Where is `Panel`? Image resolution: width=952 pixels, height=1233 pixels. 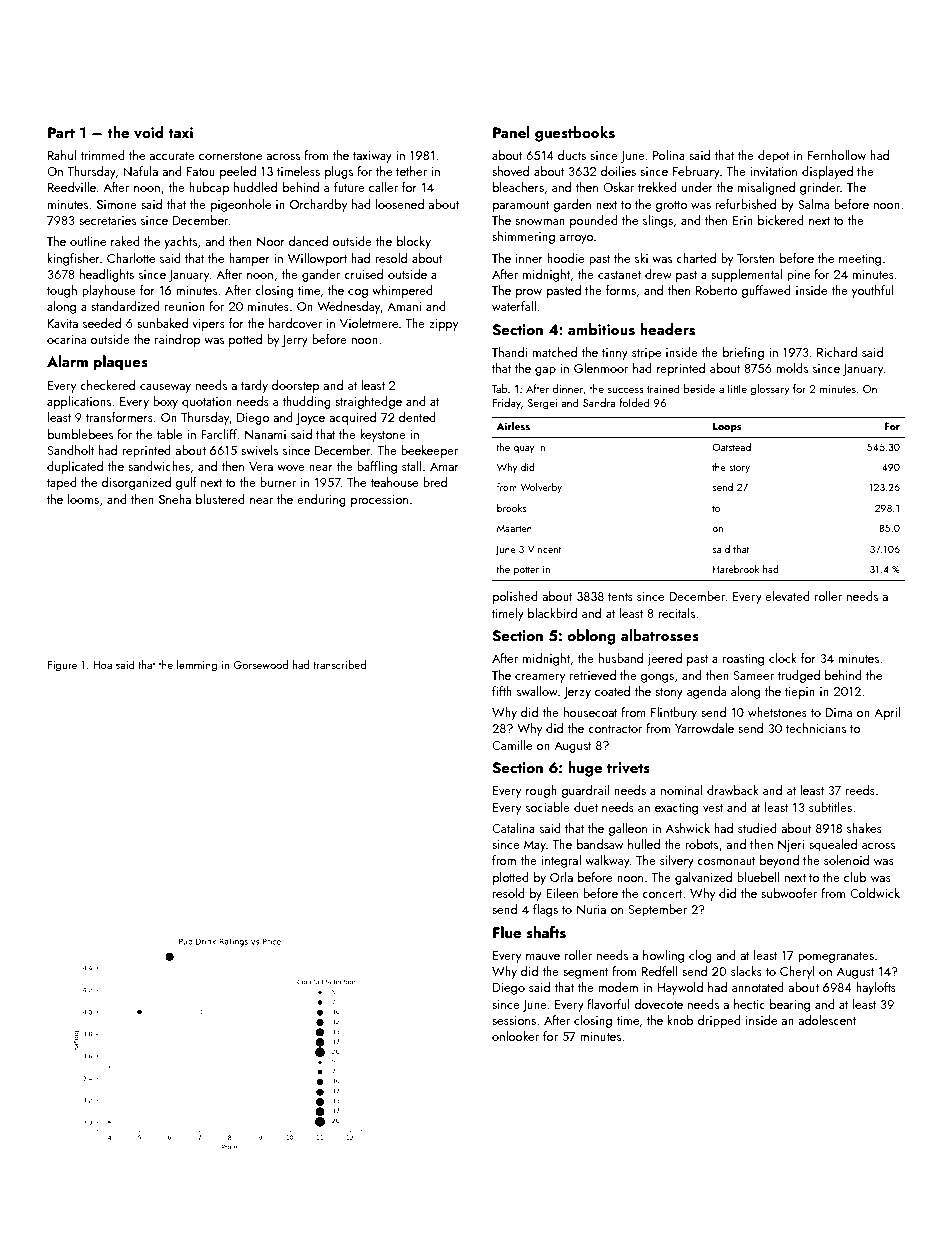
Panel is located at coordinates (511, 132).
